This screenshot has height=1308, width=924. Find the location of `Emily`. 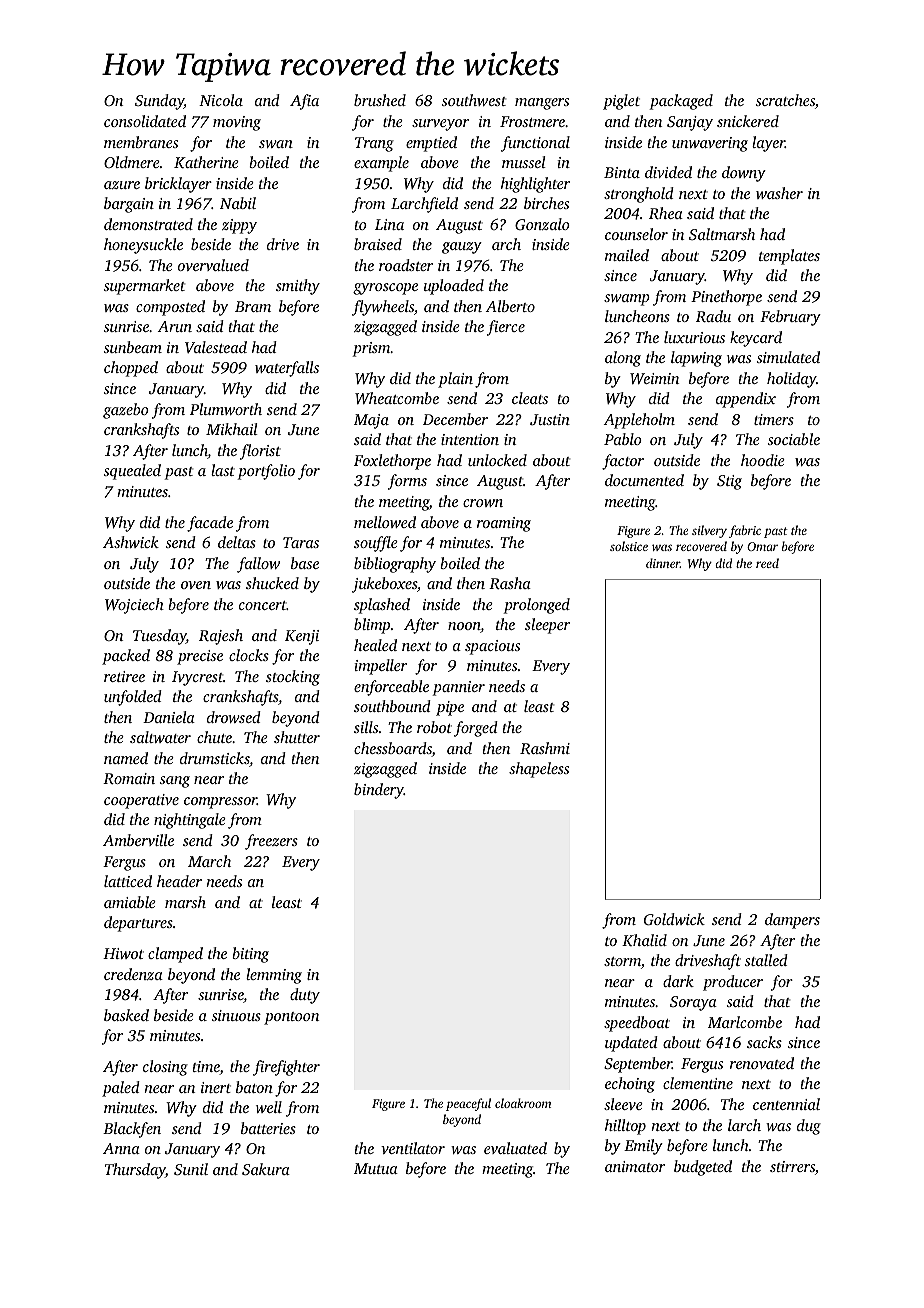

Emily is located at coordinates (643, 1147).
